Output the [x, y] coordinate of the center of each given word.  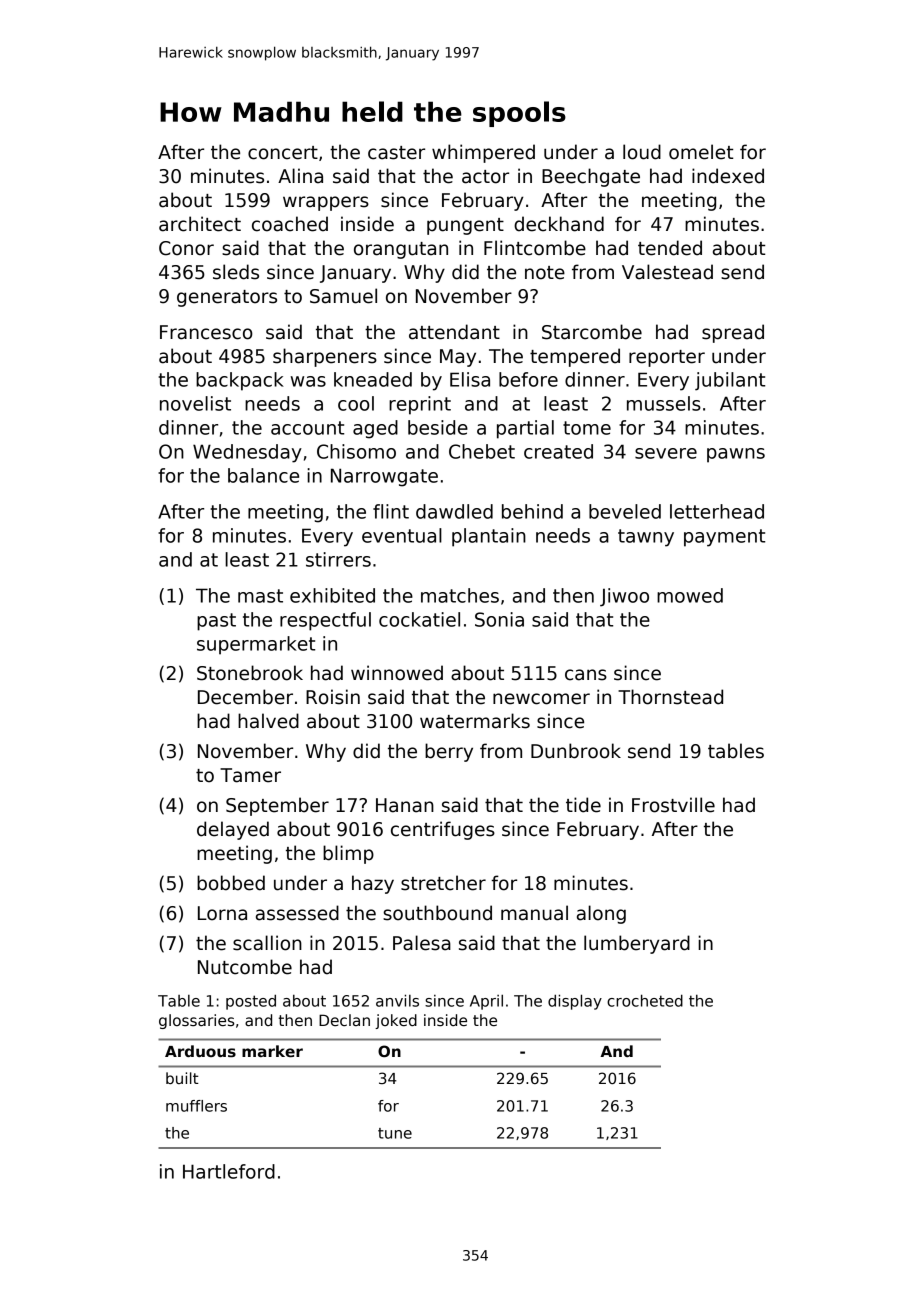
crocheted [645, 1000]
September [277, 806]
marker [272, 1051]
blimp [348, 854]
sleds [236, 272]
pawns [736, 455]
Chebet [482, 451]
